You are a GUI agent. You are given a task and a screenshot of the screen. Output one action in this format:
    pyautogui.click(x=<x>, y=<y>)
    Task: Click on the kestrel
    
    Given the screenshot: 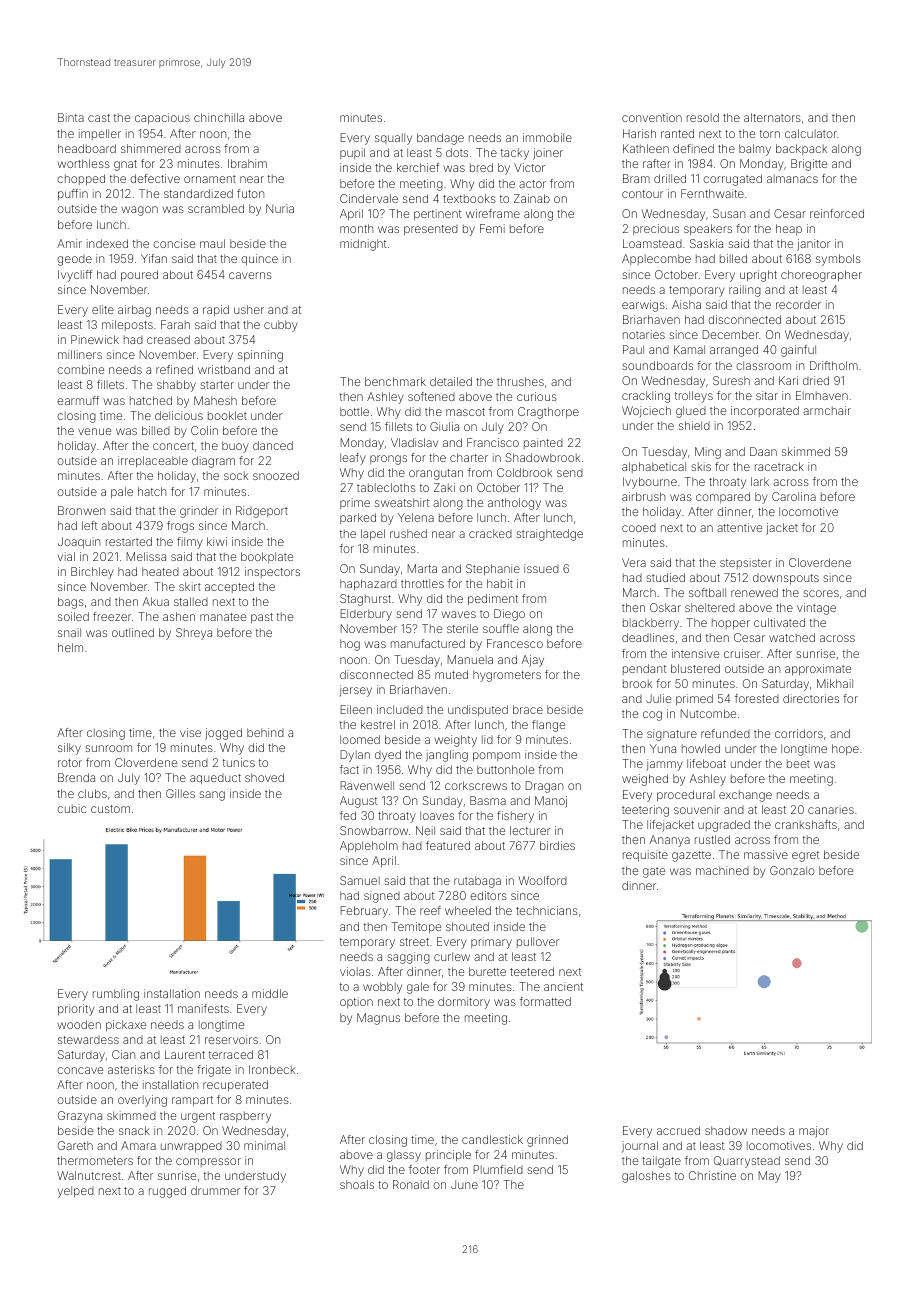 What is the action you would take?
    pyautogui.click(x=378, y=724)
